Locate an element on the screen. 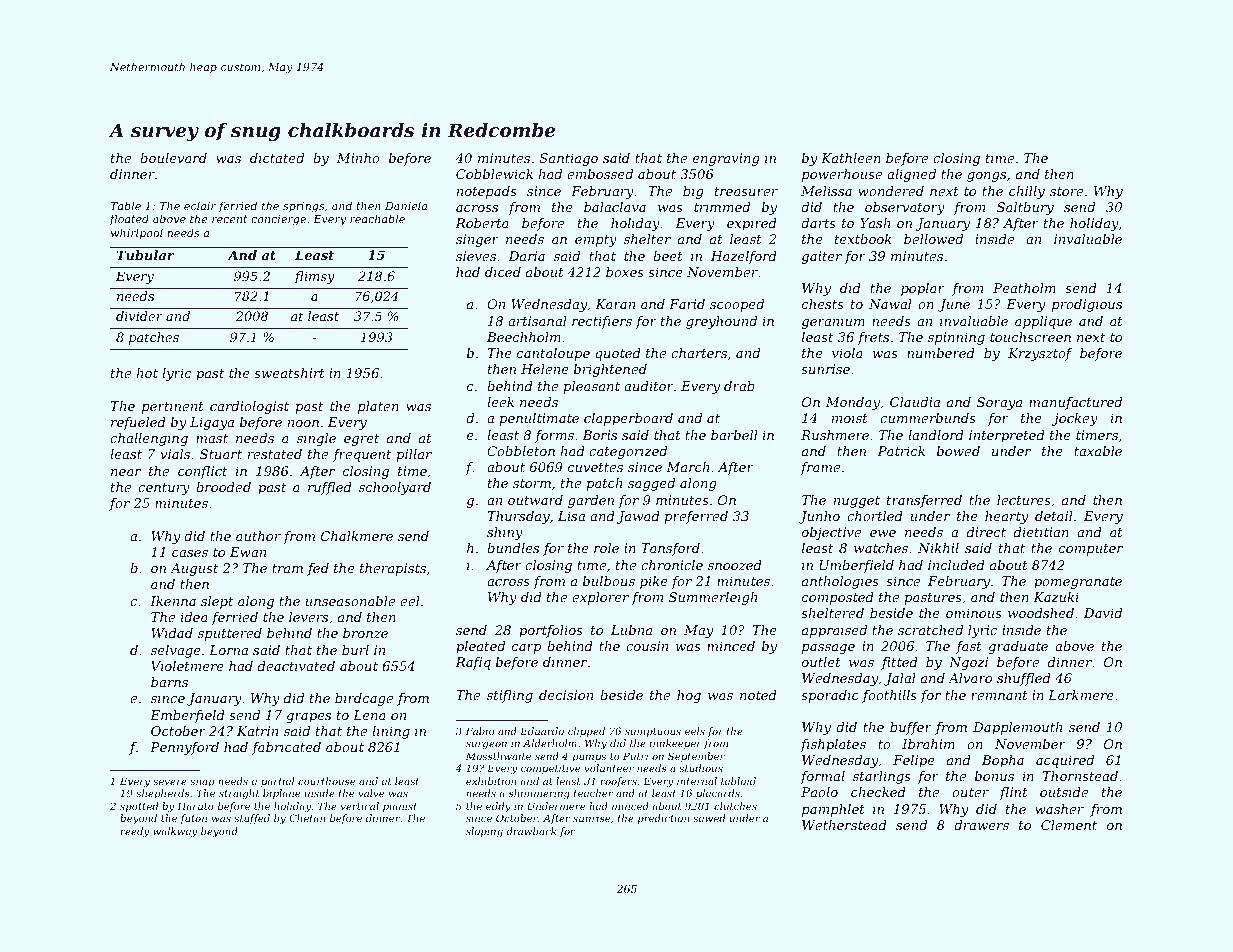 This screenshot has width=1233, height=952. direct is located at coordinates (986, 532).
